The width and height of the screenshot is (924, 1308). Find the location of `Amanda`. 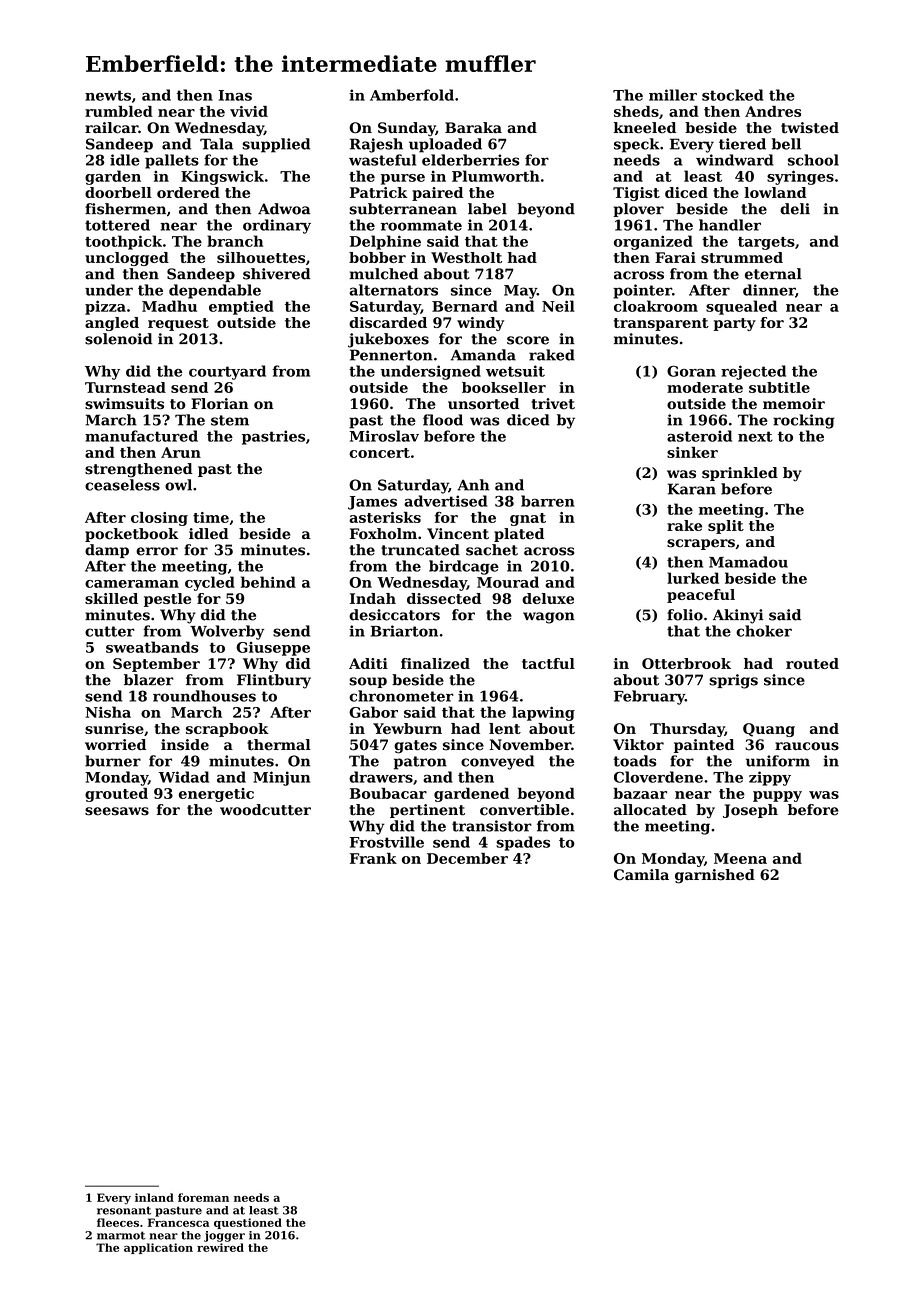

Amanda is located at coordinates (483, 355).
